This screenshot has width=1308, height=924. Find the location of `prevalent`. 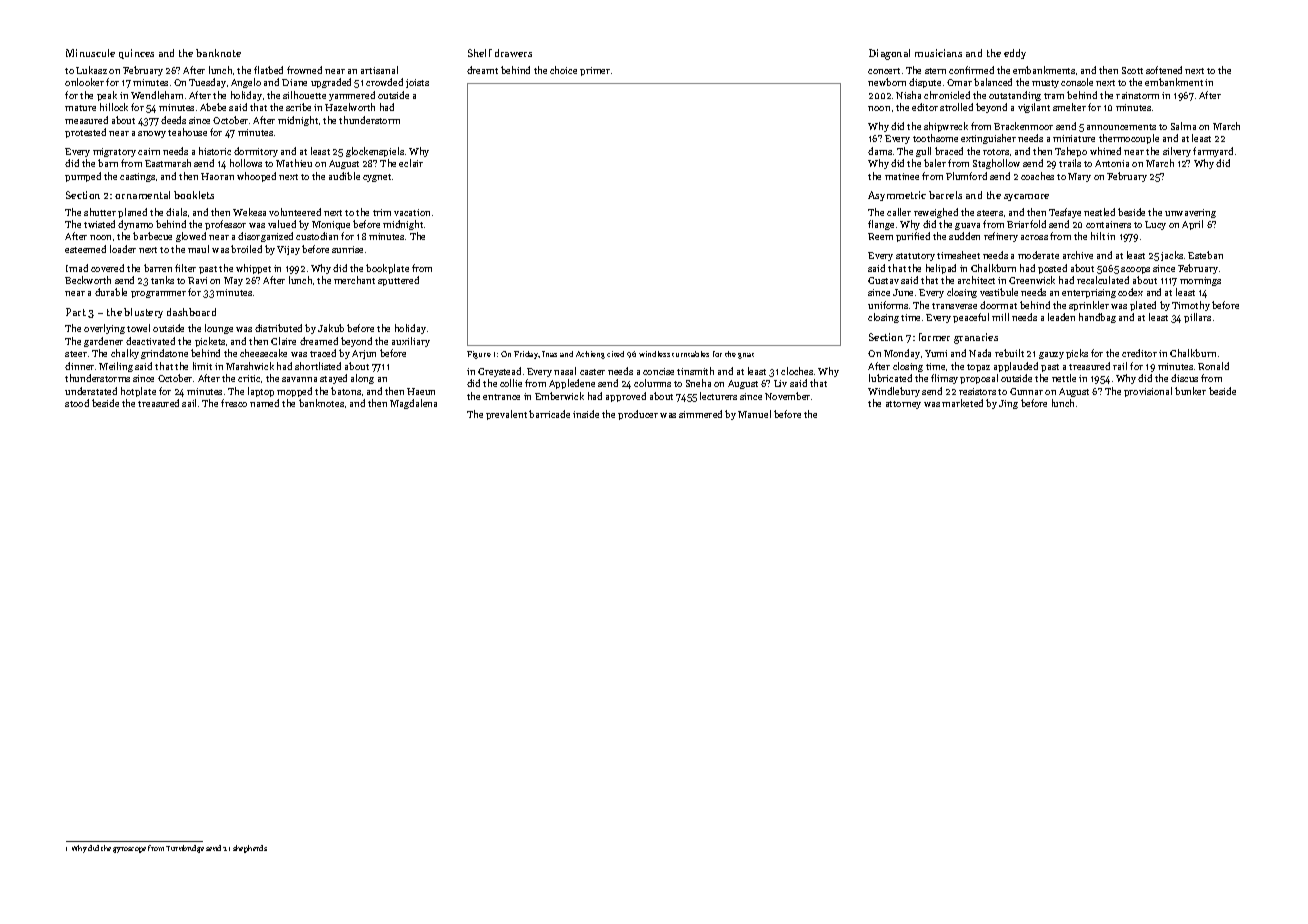

prevalent is located at coordinates (506, 415).
